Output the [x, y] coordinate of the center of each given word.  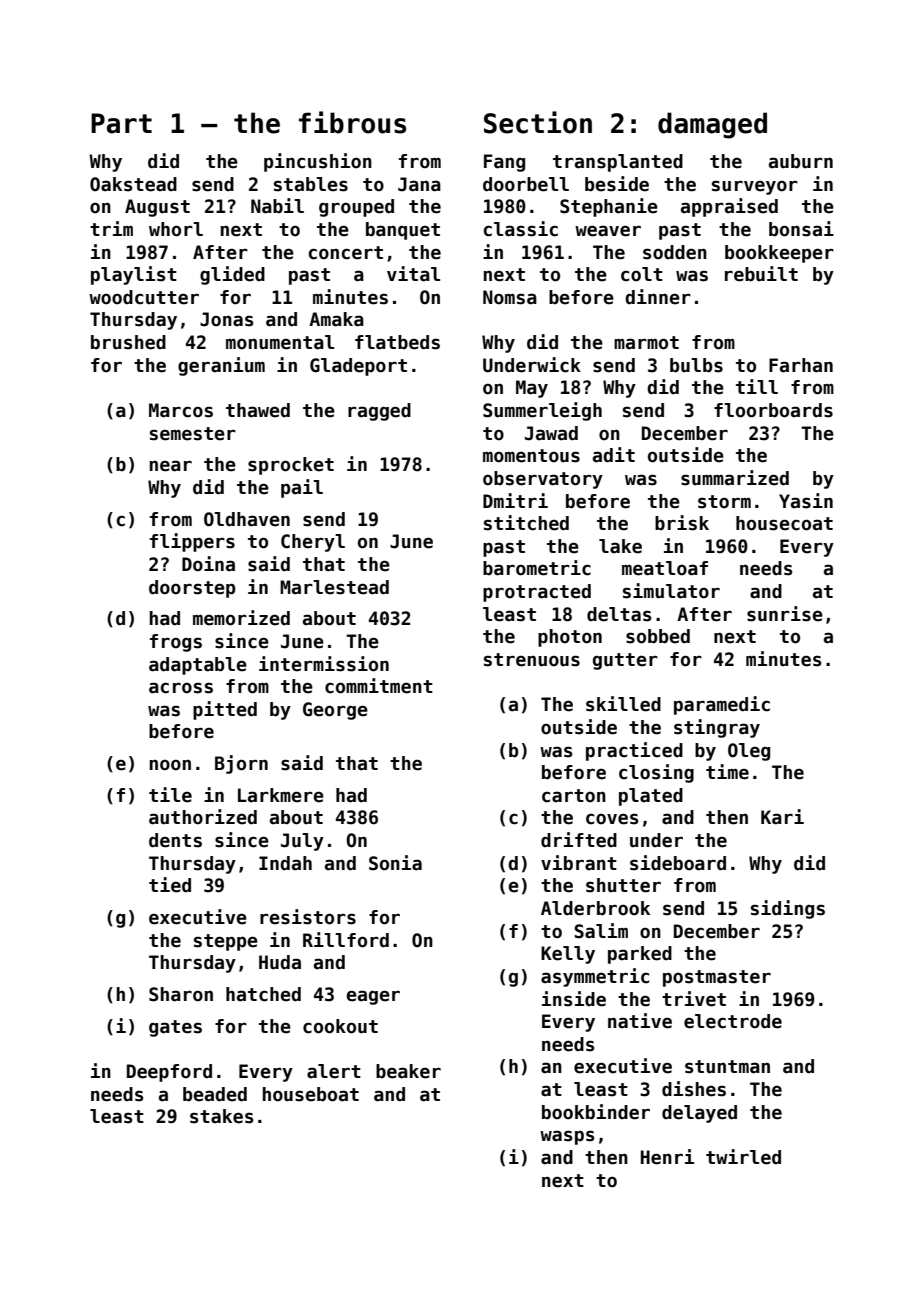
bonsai [801, 229]
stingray [717, 728]
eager [373, 997]
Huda [280, 962]
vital [413, 274]
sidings [788, 909]
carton [574, 796]
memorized [241, 618]
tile [170, 795]
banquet [403, 231]
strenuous [532, 660]
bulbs [696, 365]
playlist [134, 275]
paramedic [722, 705]
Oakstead [133, 184]
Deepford [169, 1073]
